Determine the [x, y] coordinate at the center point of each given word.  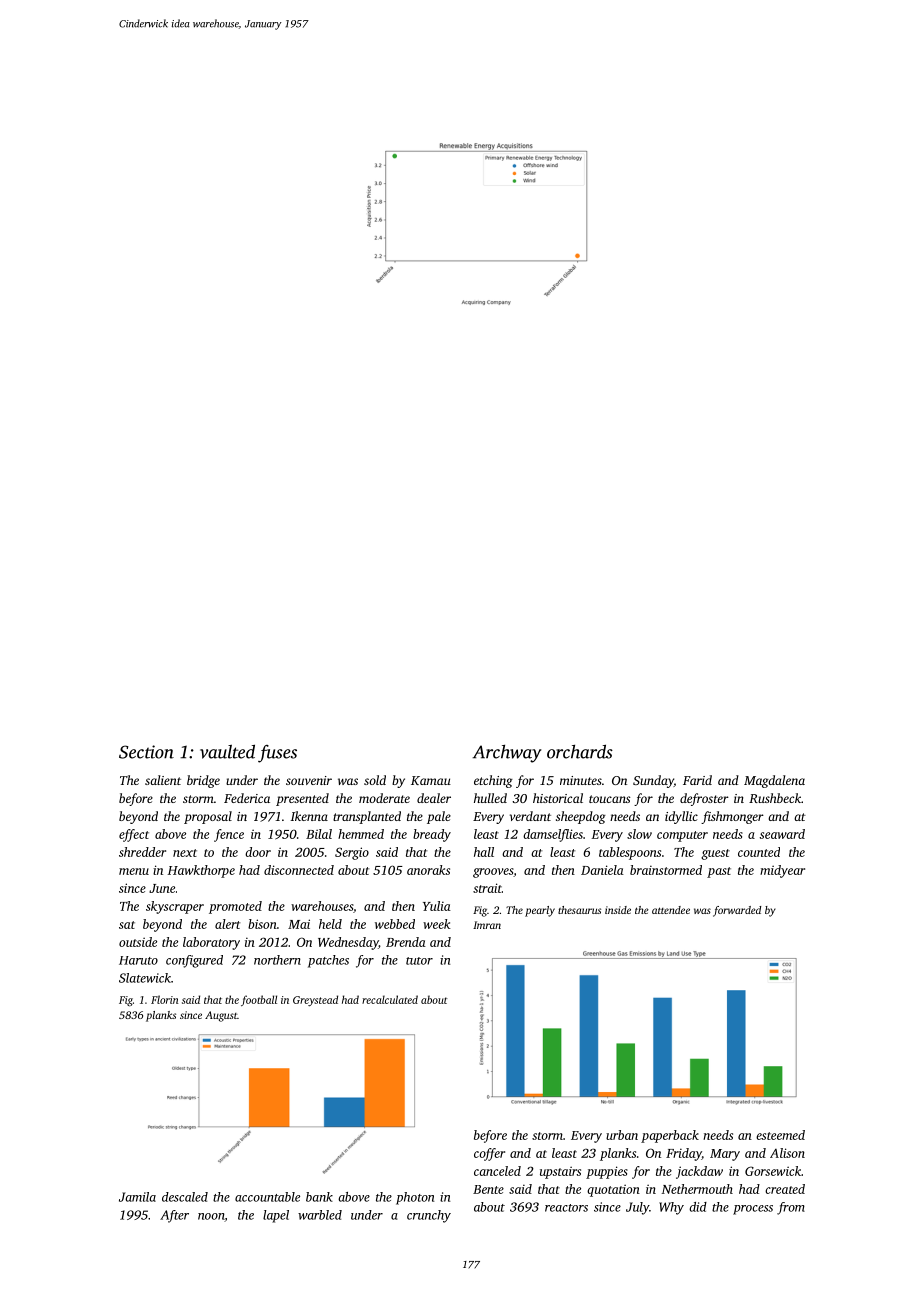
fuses [277, 754]
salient [163, 780]
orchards [580, 752]
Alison [787, 1153]
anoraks [428, 870]
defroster [704, 799]
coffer [489, 1154]
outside [138, 942]
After [174, 1216]
